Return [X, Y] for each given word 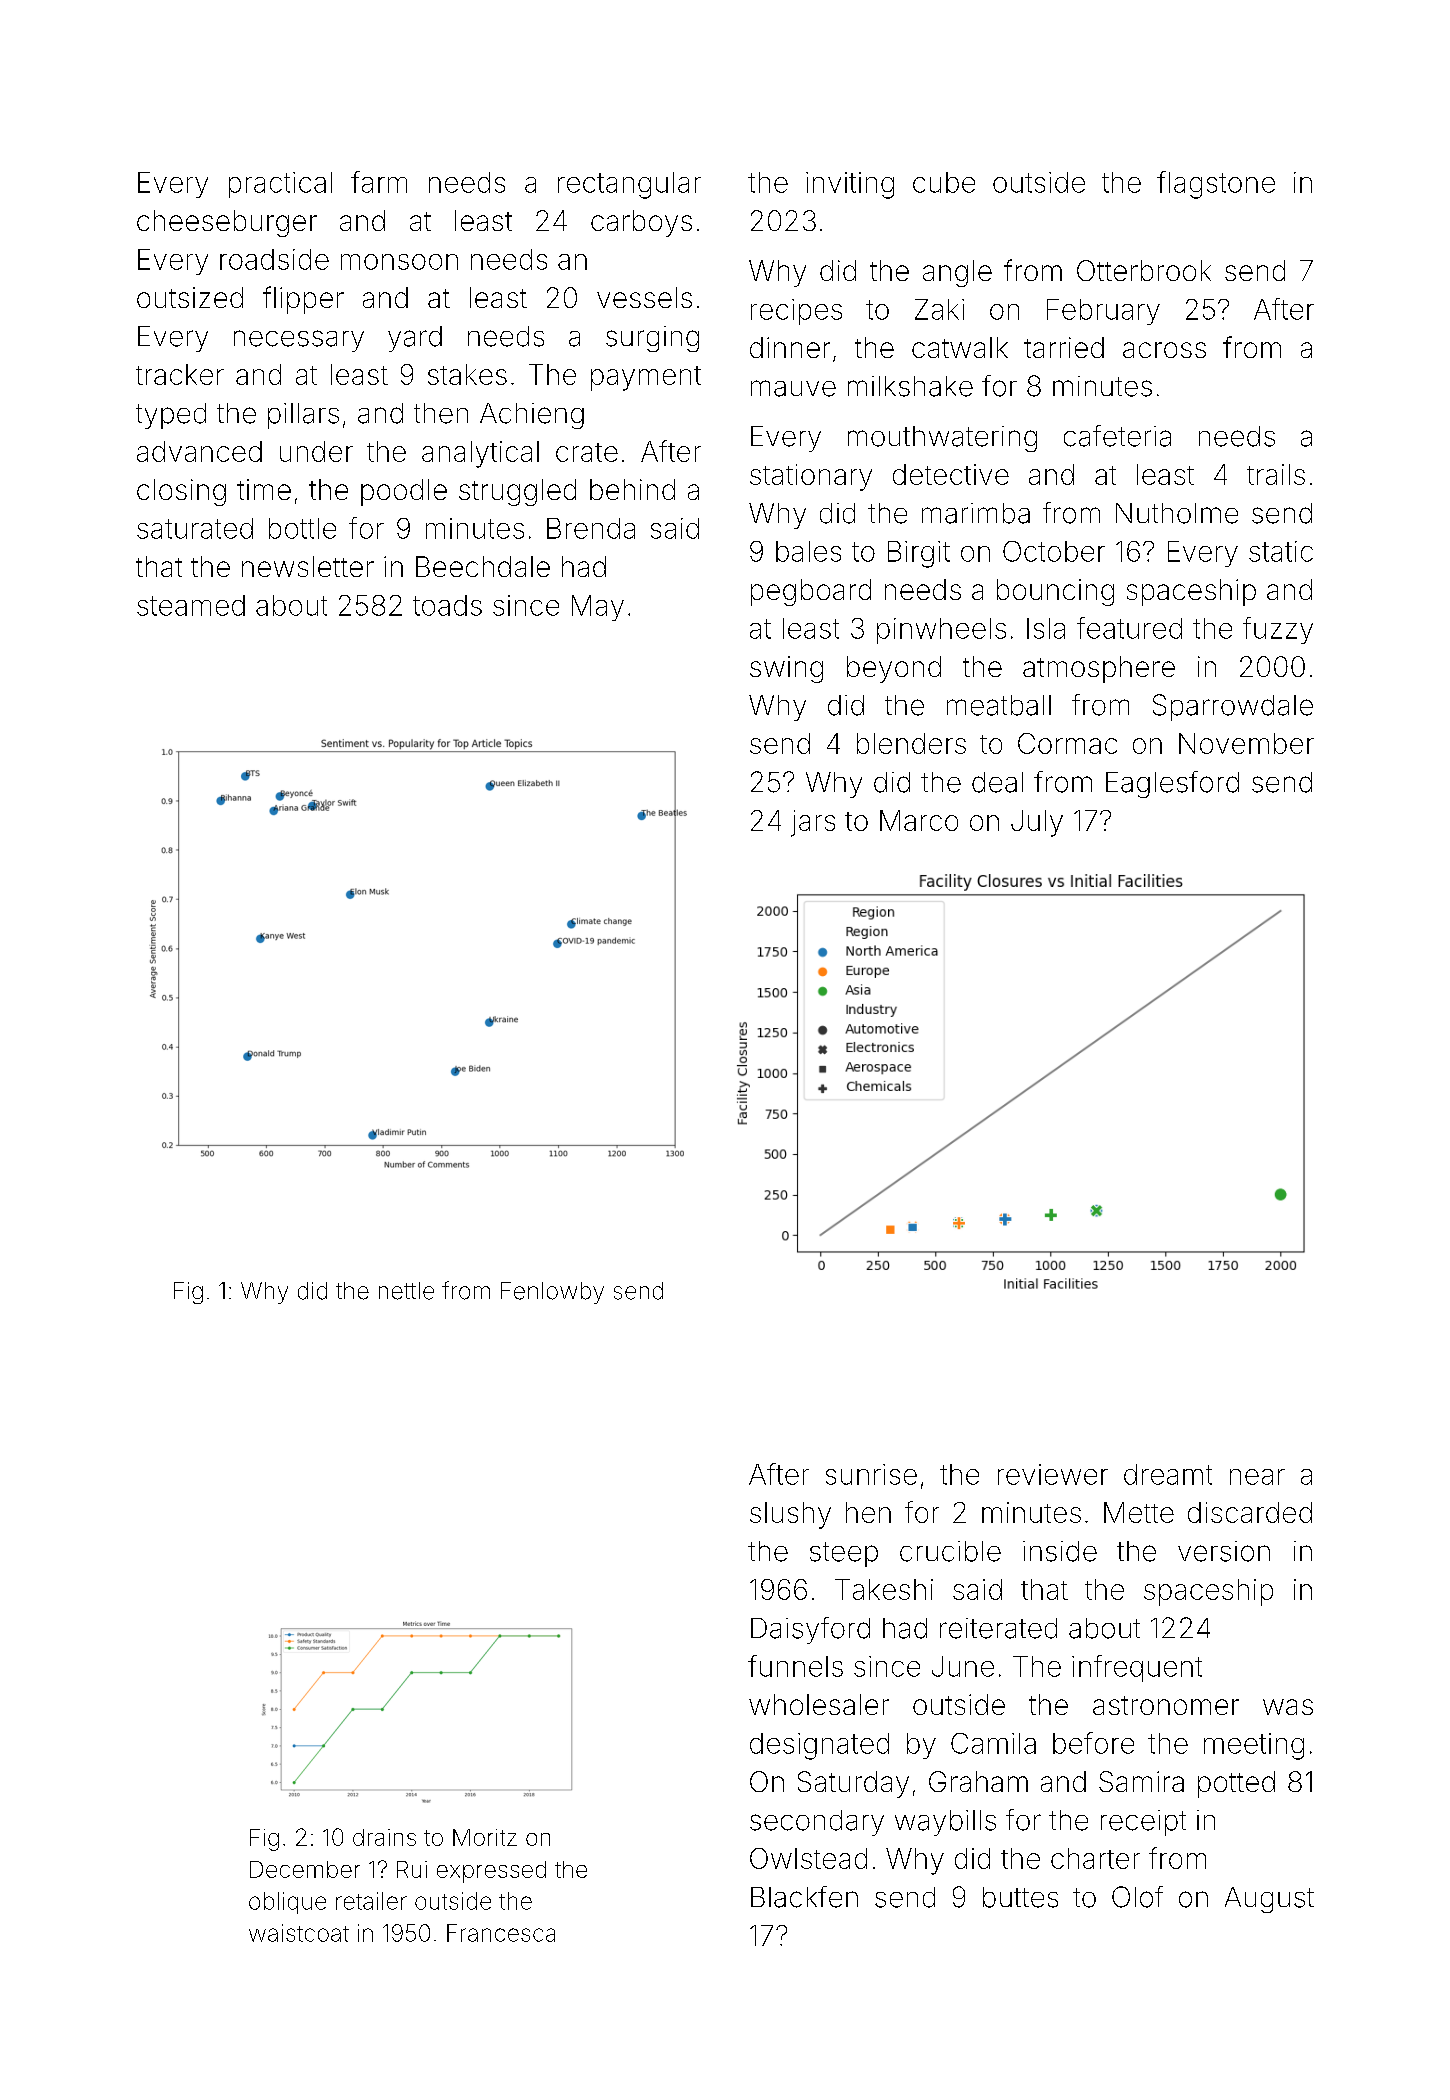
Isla [1046, 628]
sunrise [871, 1474]
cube [944, 182]
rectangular [629, 185]
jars [813, 823]
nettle [406, 1291]
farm [379, 182]
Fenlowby [552, 1293]
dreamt [1168, 1474]
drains [384, 1837]
